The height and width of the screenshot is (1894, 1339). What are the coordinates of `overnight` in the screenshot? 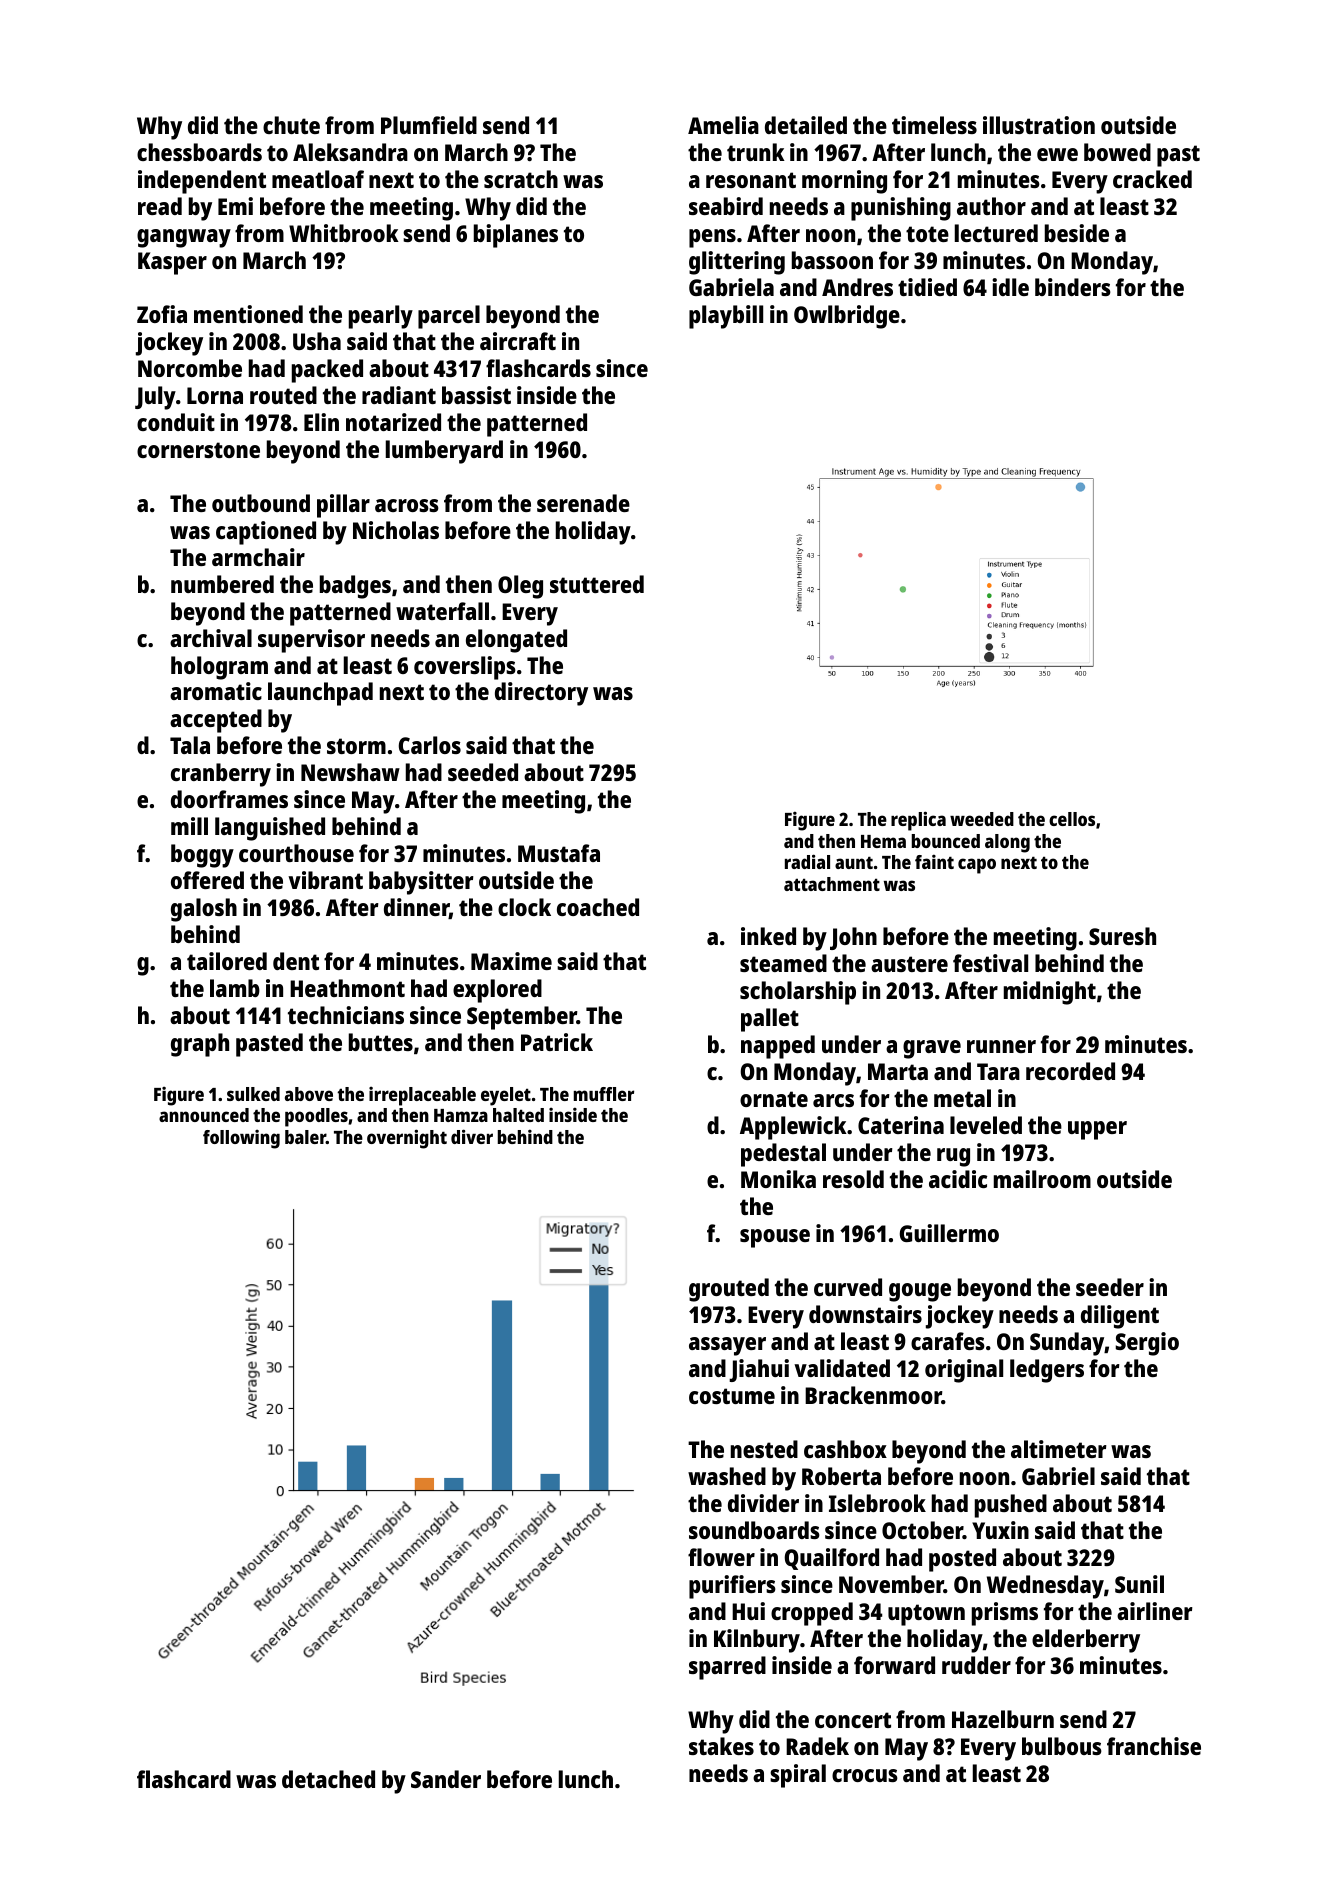 It's located at (407, 1139).
